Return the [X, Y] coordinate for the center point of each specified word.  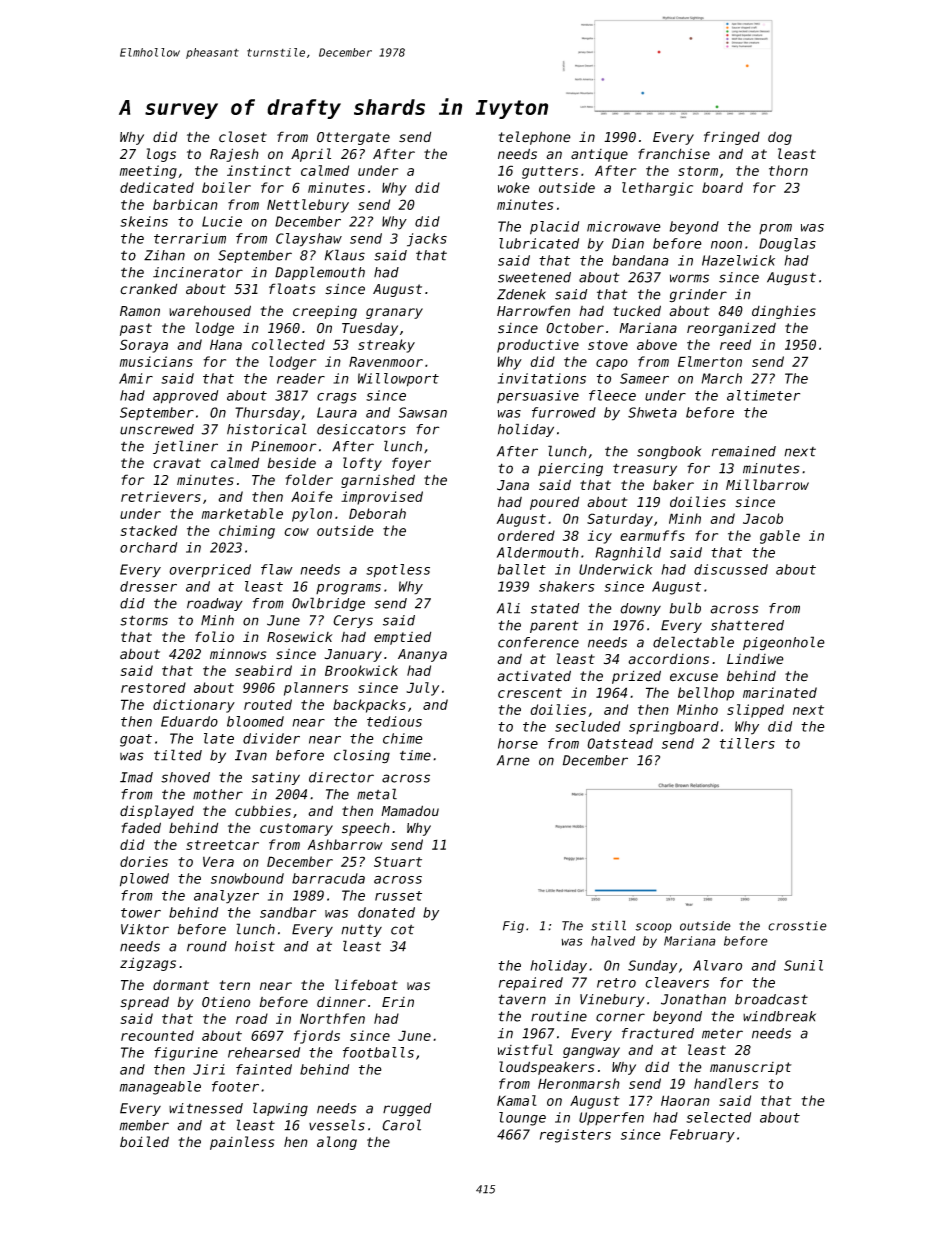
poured [554, 503]
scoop [653, 928]
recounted [157, 1035]
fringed [732, 138]
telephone [534, 138]
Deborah [377, 513]
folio [214, 636]
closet [243, 137]
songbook [669, 453]
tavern [522, 999]
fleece [612, 395]
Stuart [398, 861]
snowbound [247, 878]
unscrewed [157, 429]
